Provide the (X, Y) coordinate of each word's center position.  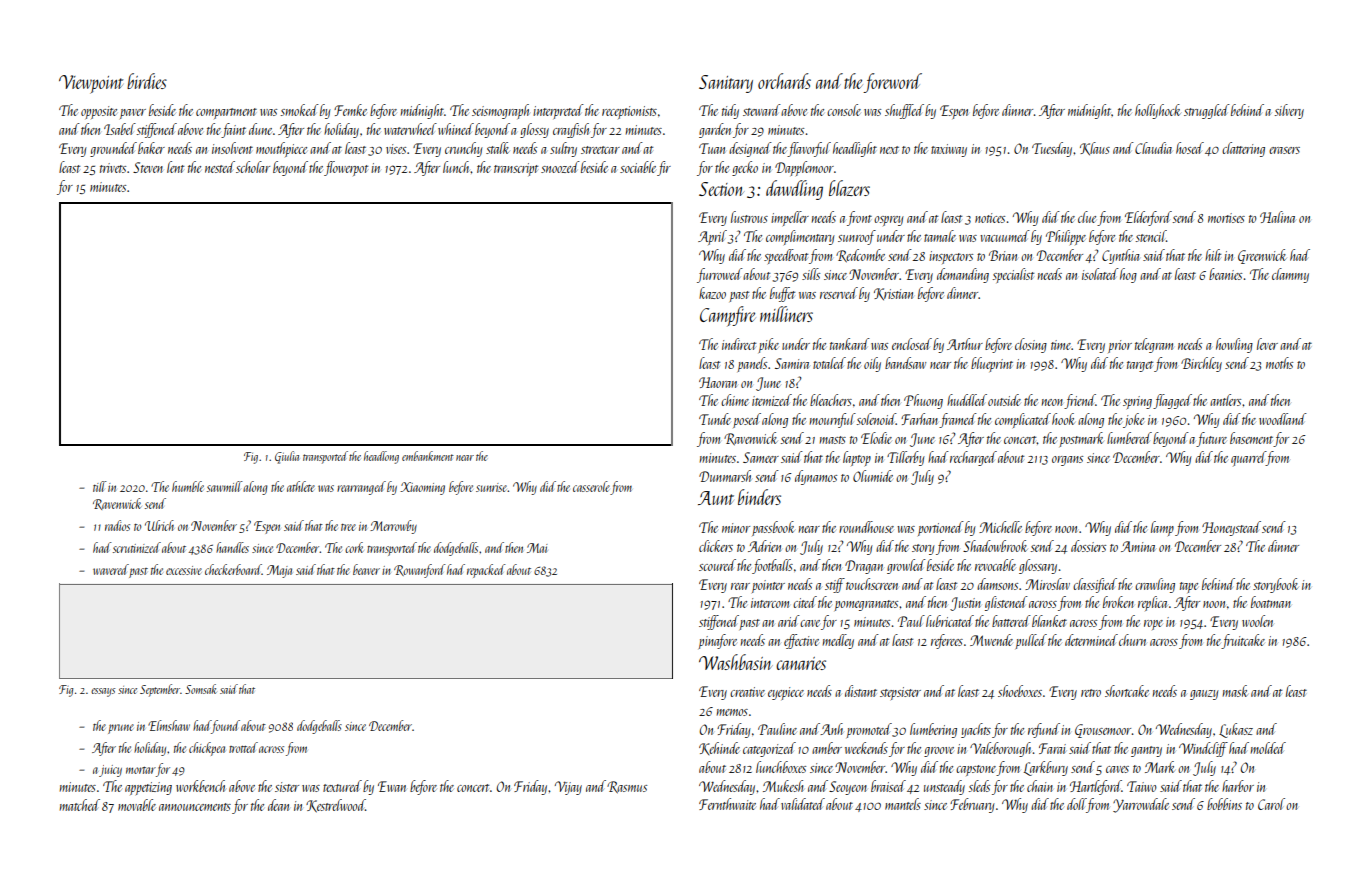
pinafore (718, 641)
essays (103, 692)
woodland (1283, 419)
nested (220, 167)
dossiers (1088, 546)
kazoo (712, 293)
